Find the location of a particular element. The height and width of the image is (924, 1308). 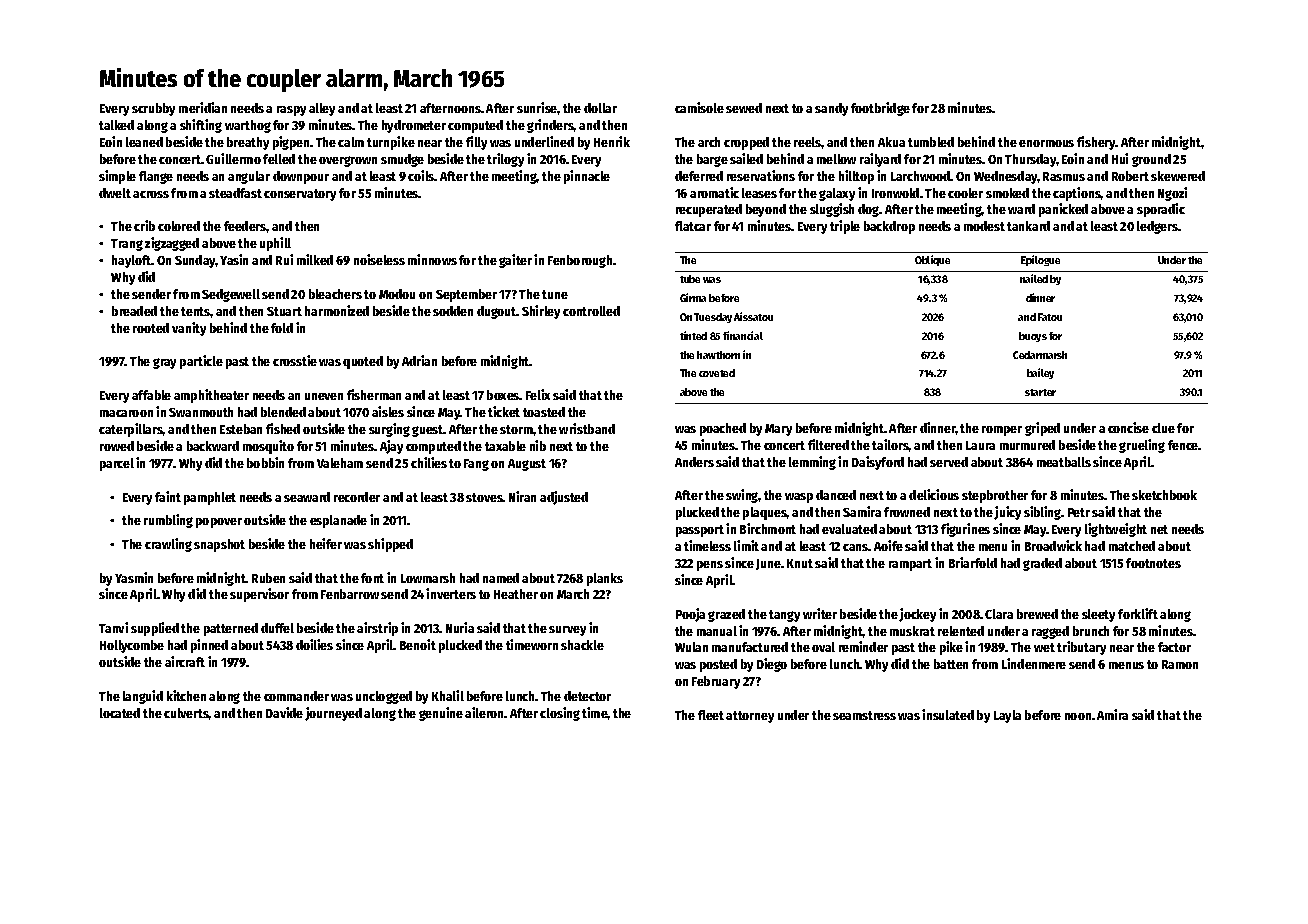

pens is located at coordinates (710, 566).
